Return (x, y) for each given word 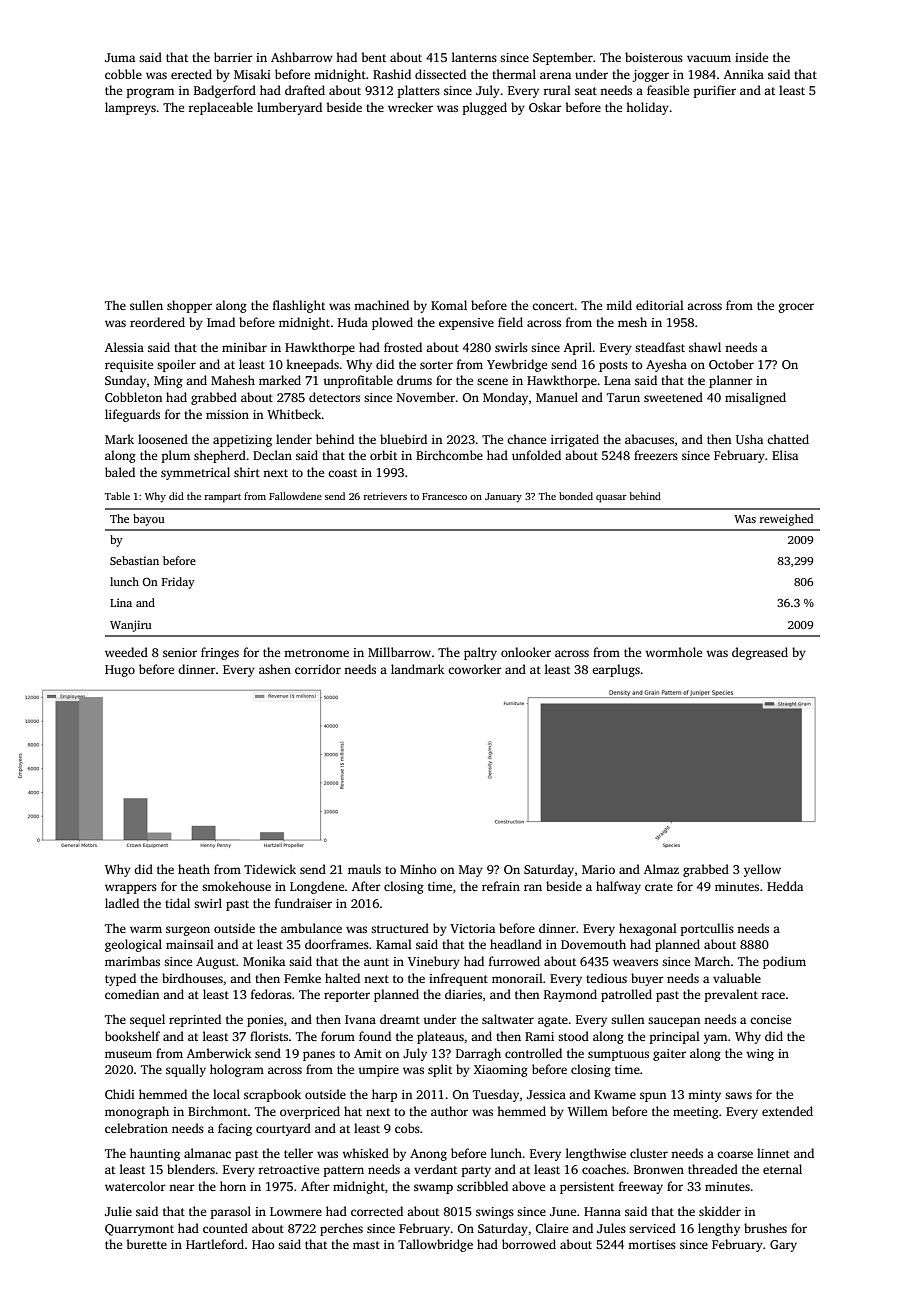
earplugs (616, 670)
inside (751, 57)
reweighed (786, 520)
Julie (118, 1211)
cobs (407, 1128)
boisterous (654, 57)
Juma (120, 57)
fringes (220, 653)
